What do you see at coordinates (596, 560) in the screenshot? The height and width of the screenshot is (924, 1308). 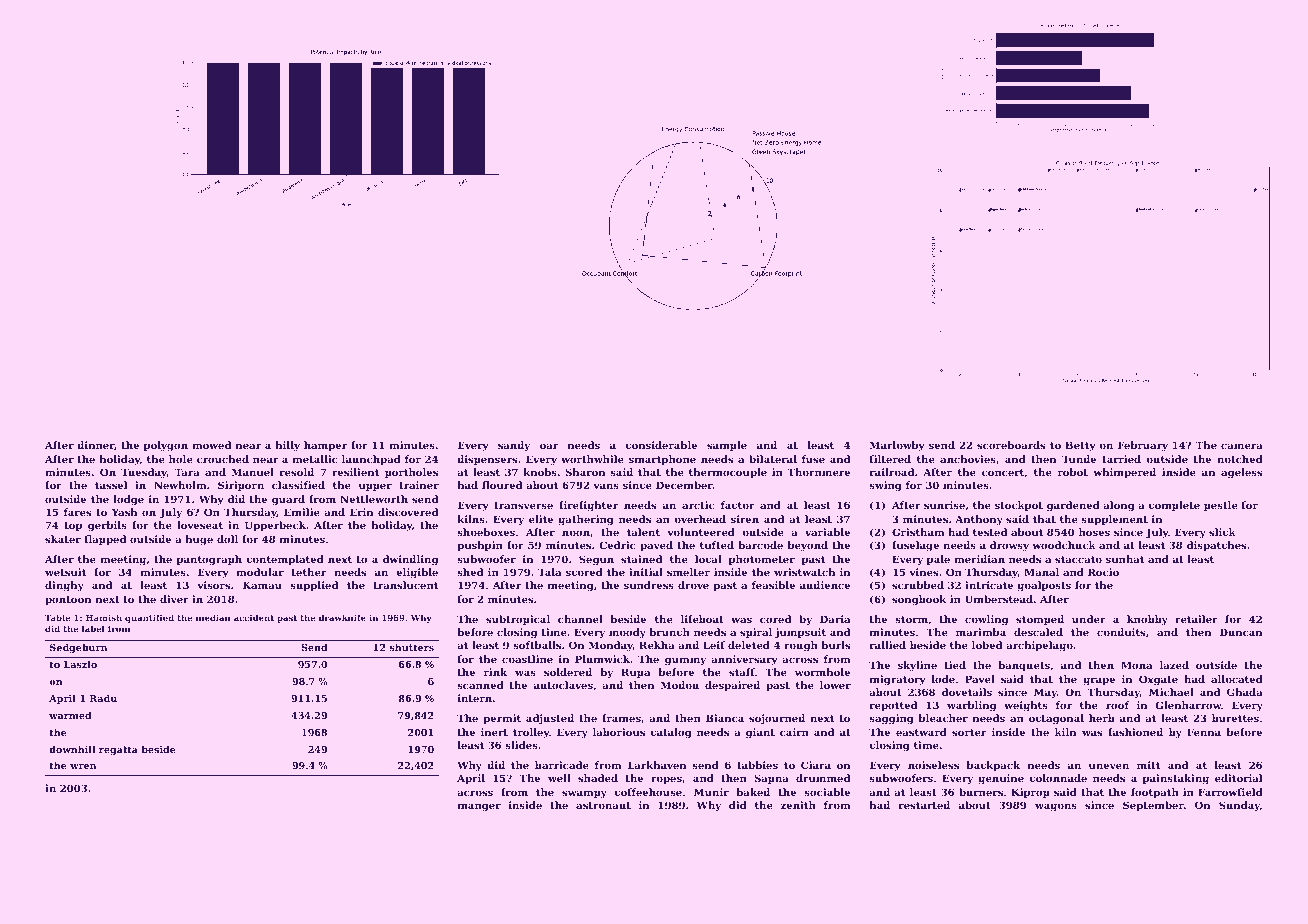 I see `Segun` at bounding box center [596, 560].
